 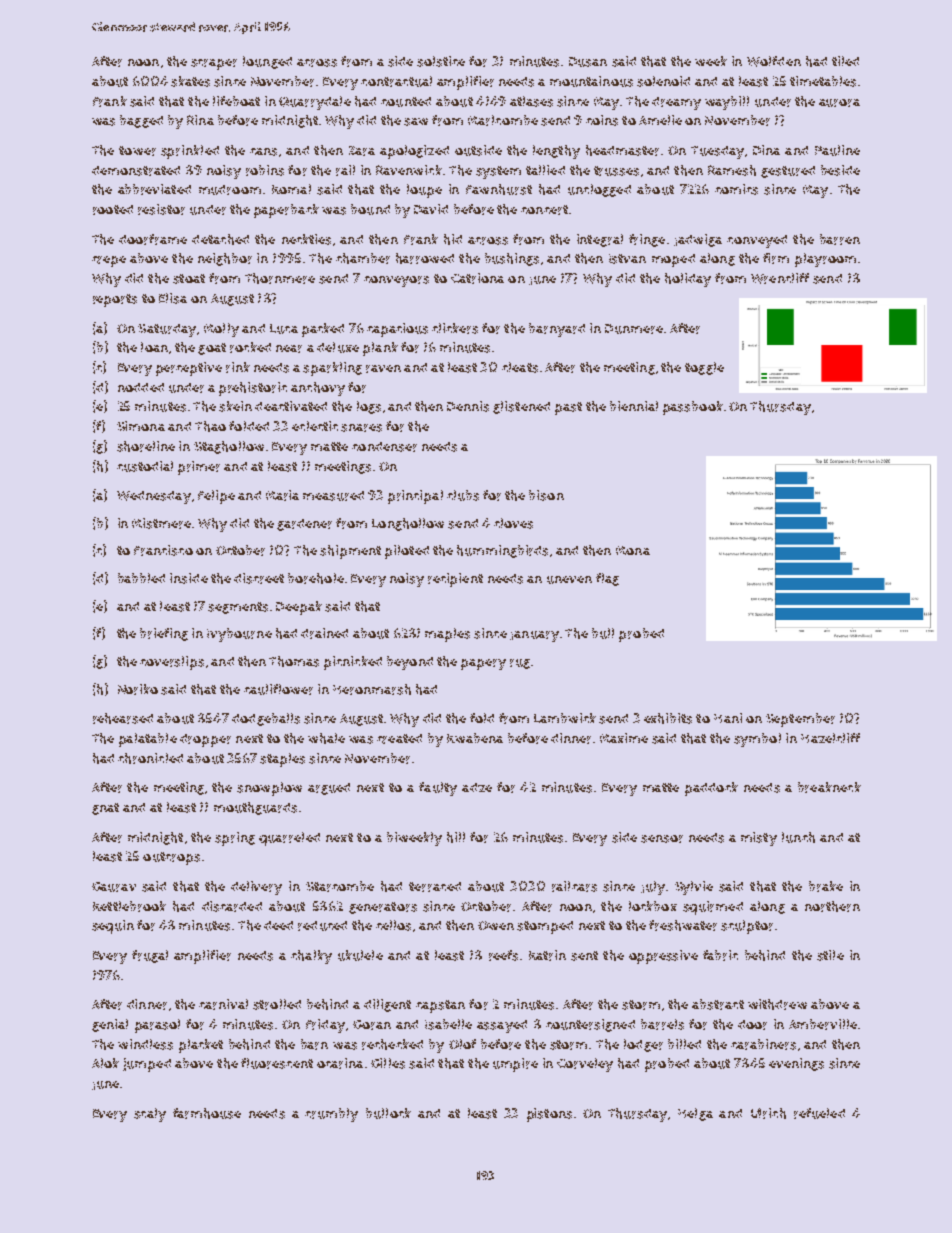 What do you see at coordinates (796, 1064) in the page?
I see `evenings` at bounding box center [796, 1064].
